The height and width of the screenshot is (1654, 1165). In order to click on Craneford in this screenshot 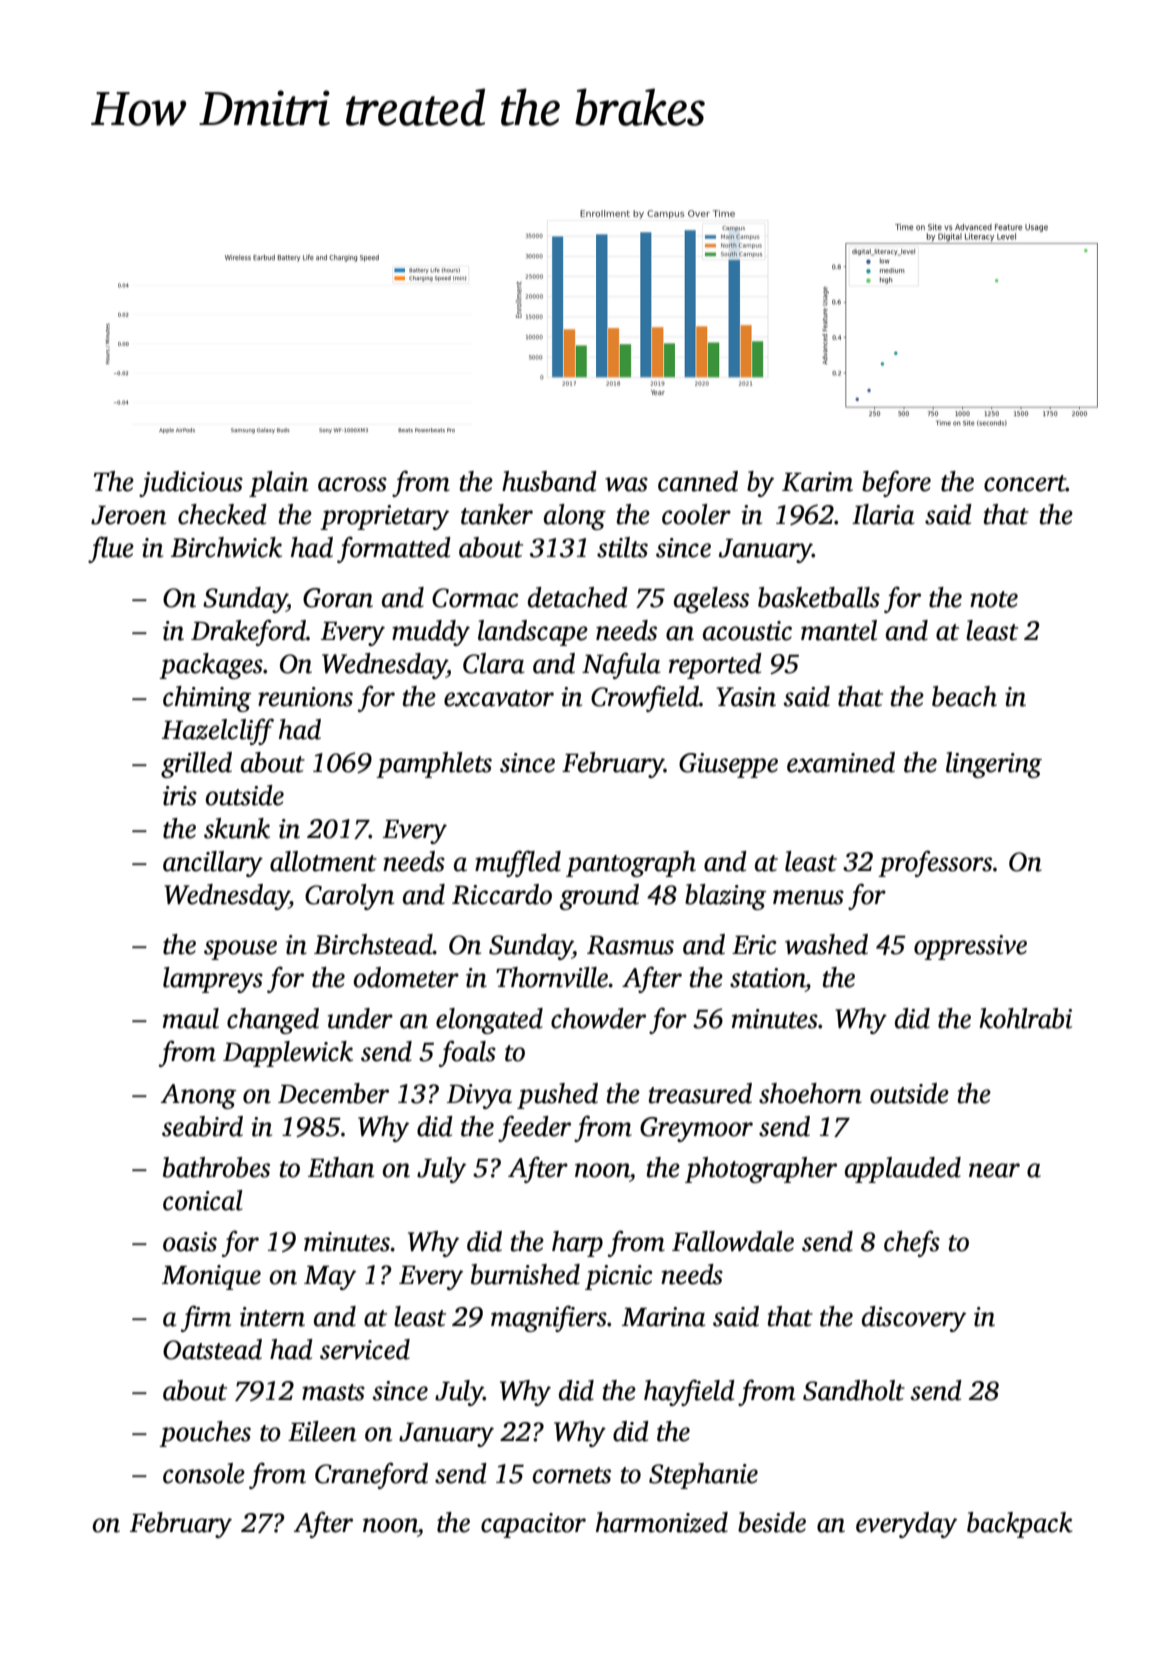, I will do `click(371, 1475)`.
